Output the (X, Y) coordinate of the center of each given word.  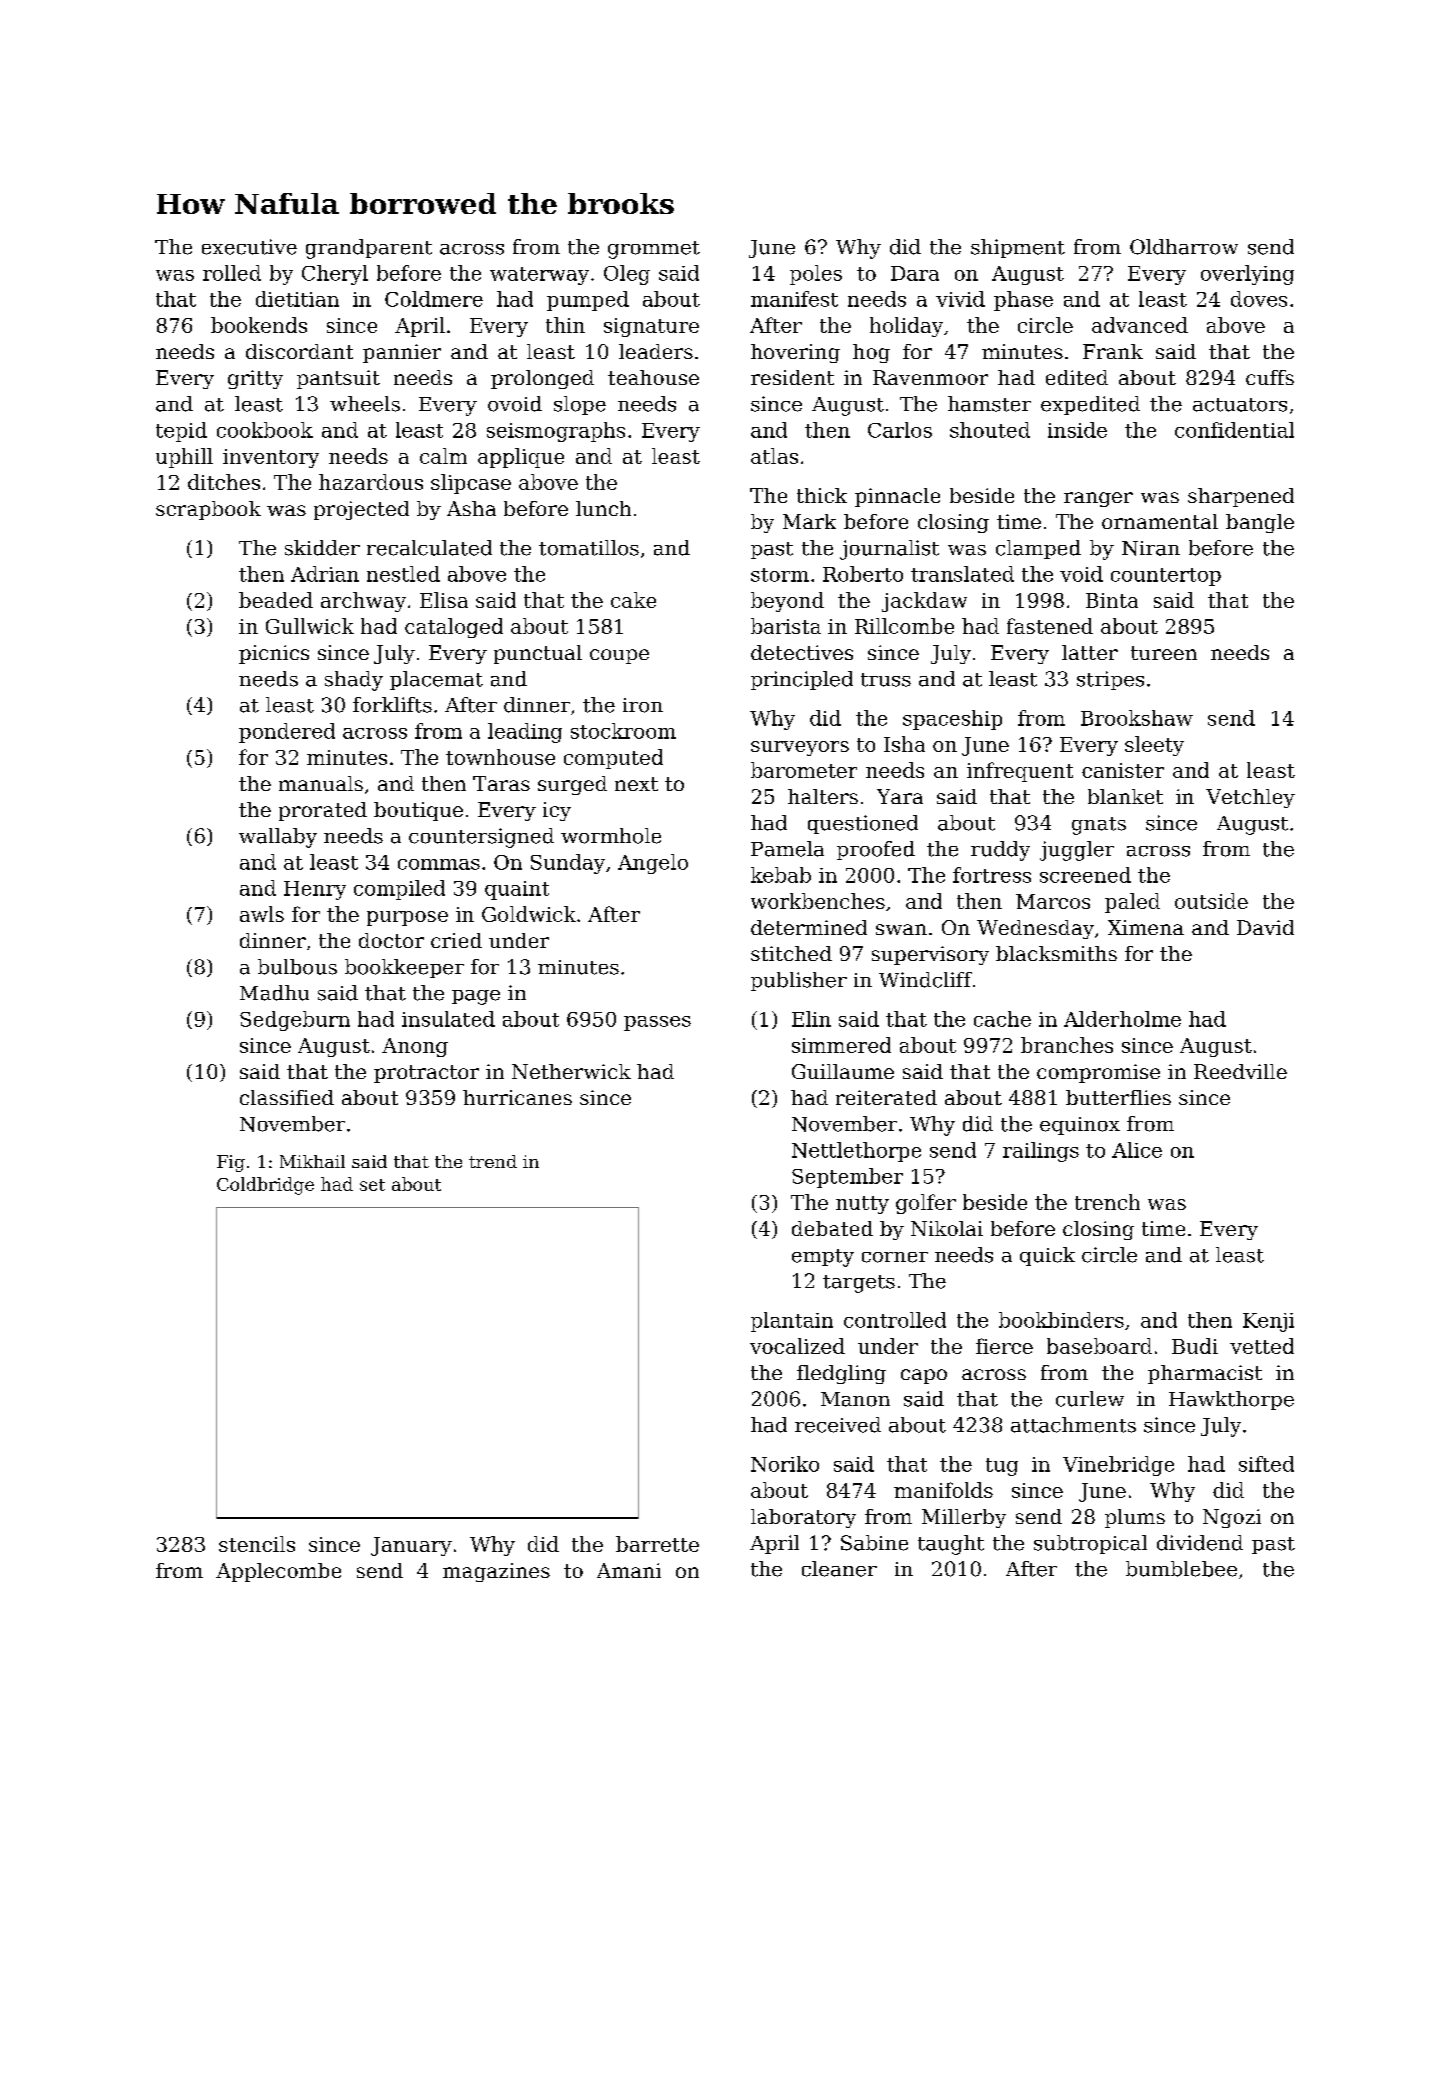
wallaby (278, 838)
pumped (588, 301)
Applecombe (278, 1572)
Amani (629, 1570)
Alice (1137, 1150)
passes (657, 1023)
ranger (1098, 499)
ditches (224, 482)
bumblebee (1181, 1569)
